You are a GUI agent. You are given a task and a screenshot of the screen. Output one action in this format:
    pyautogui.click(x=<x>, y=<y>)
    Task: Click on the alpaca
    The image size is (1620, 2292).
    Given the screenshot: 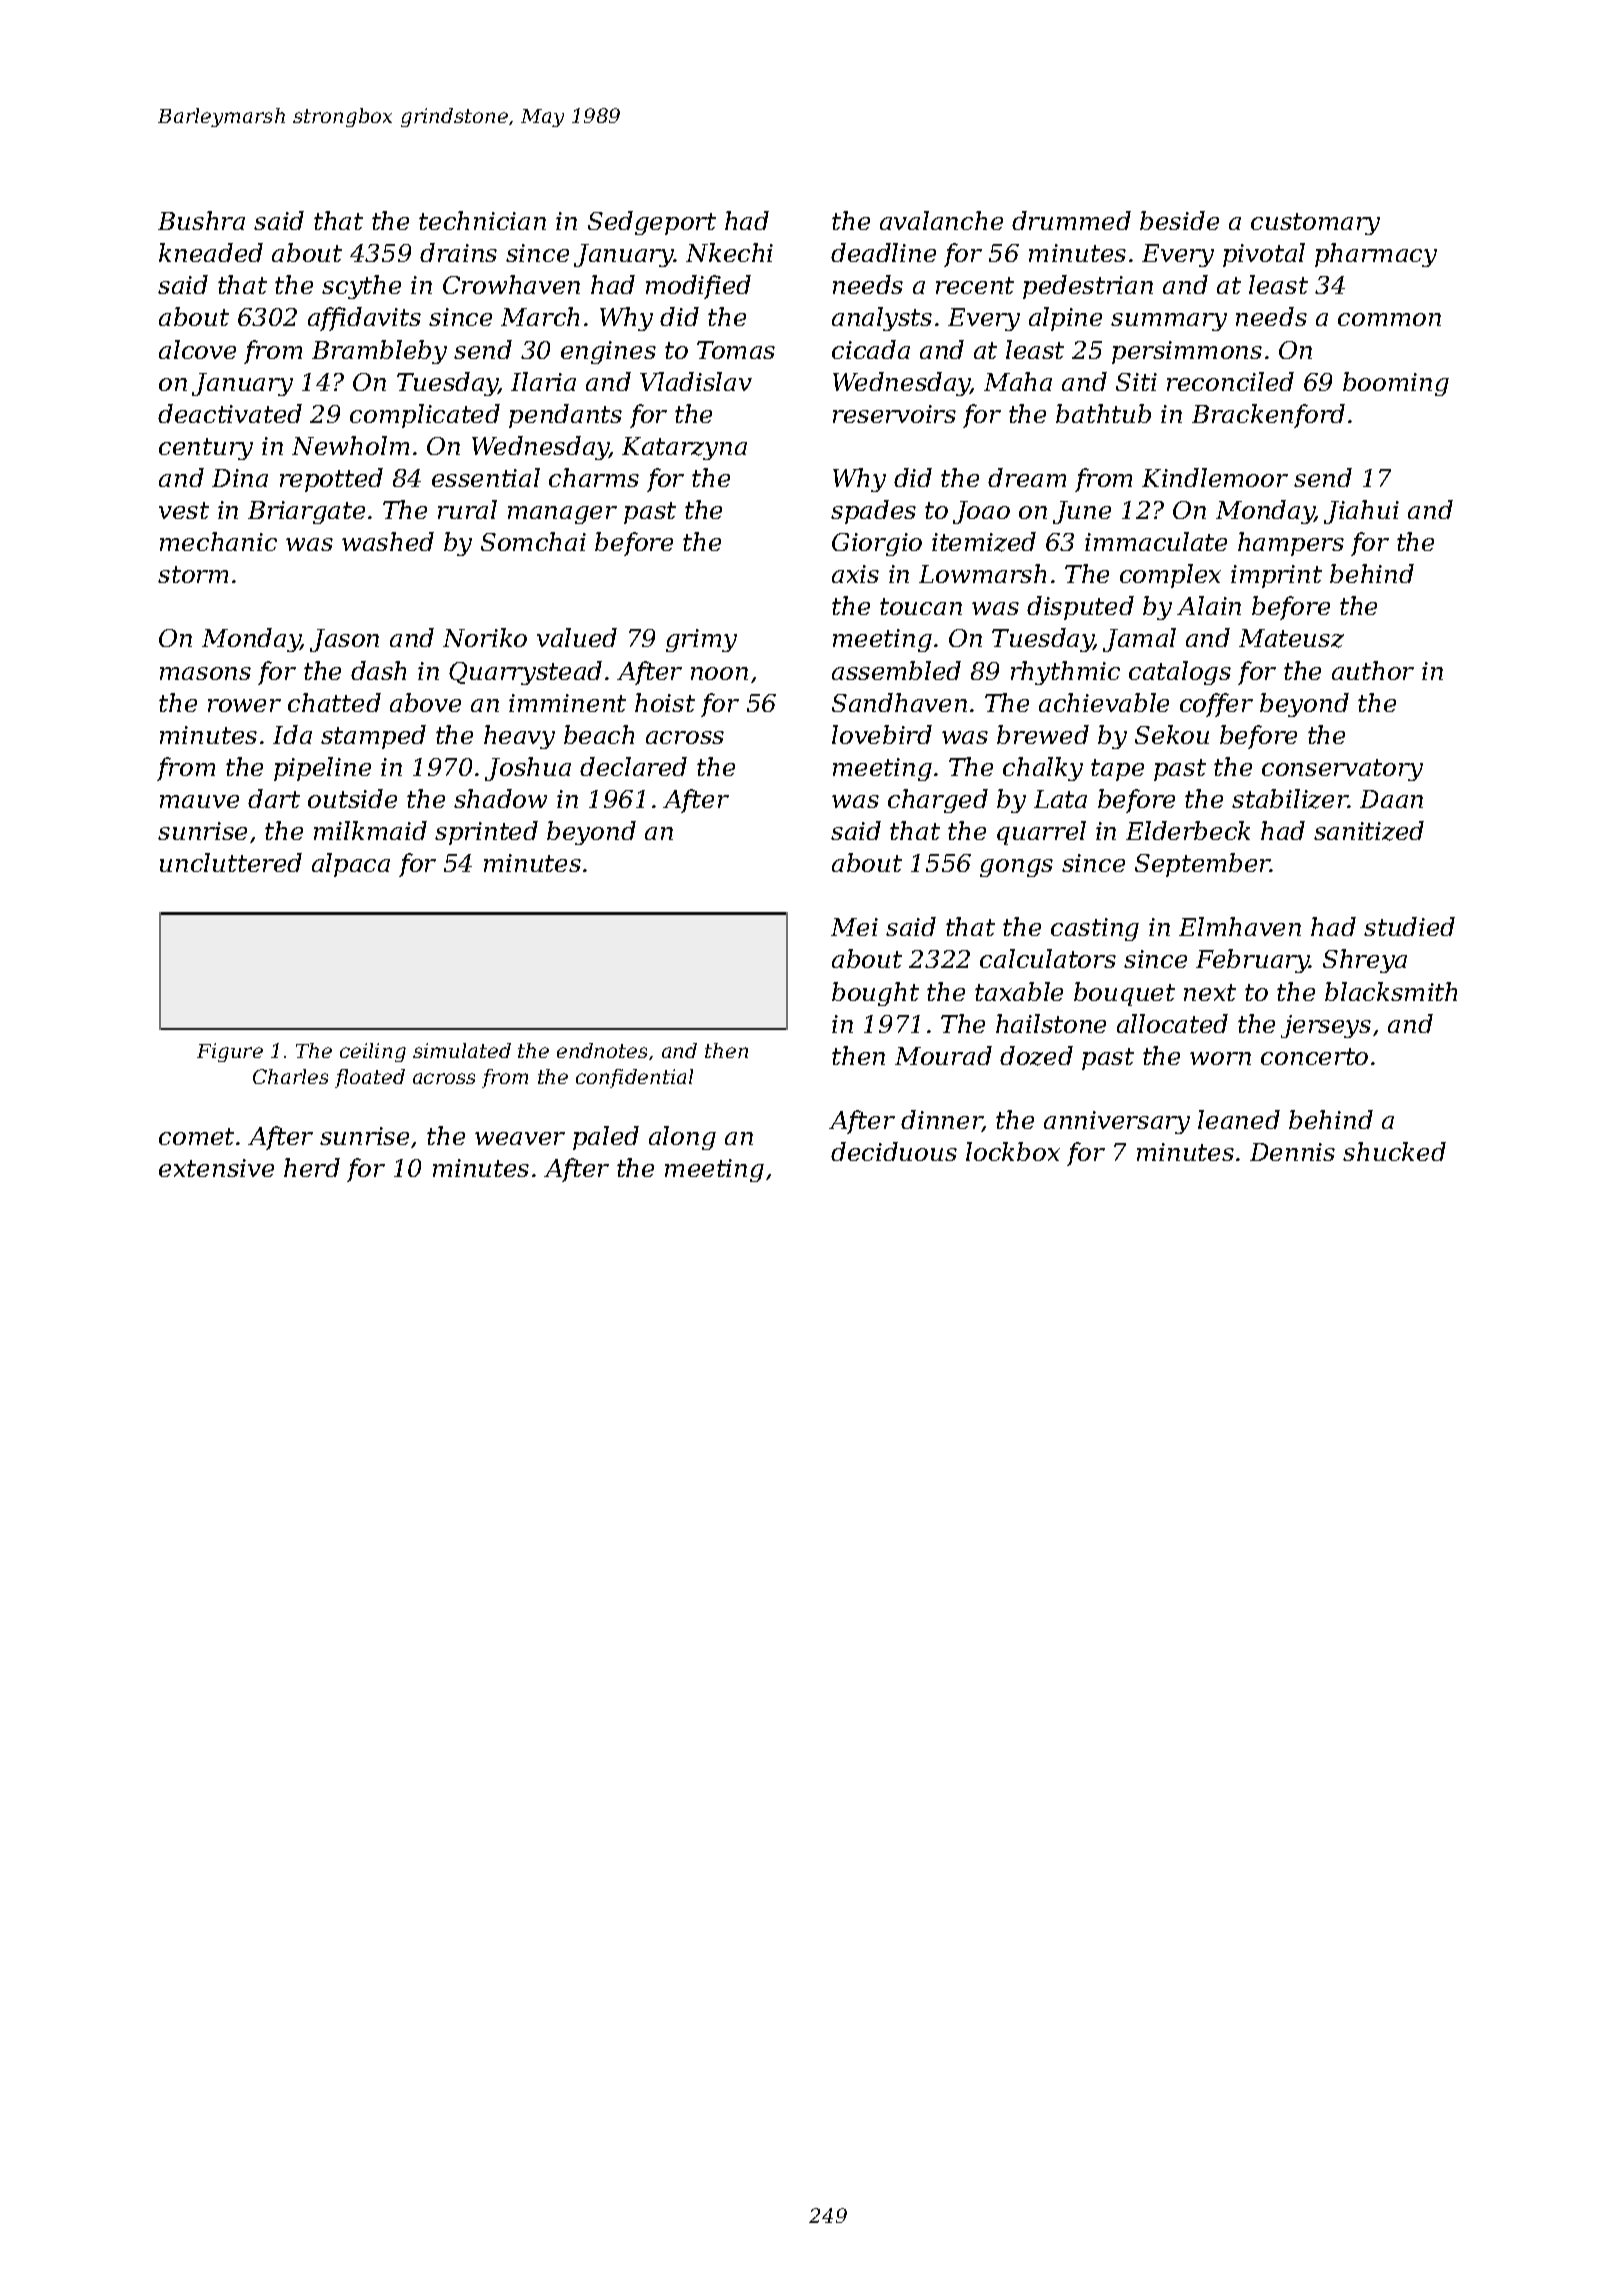 What is the action you would take?
    pyautogui.click(x=351, y=865)
